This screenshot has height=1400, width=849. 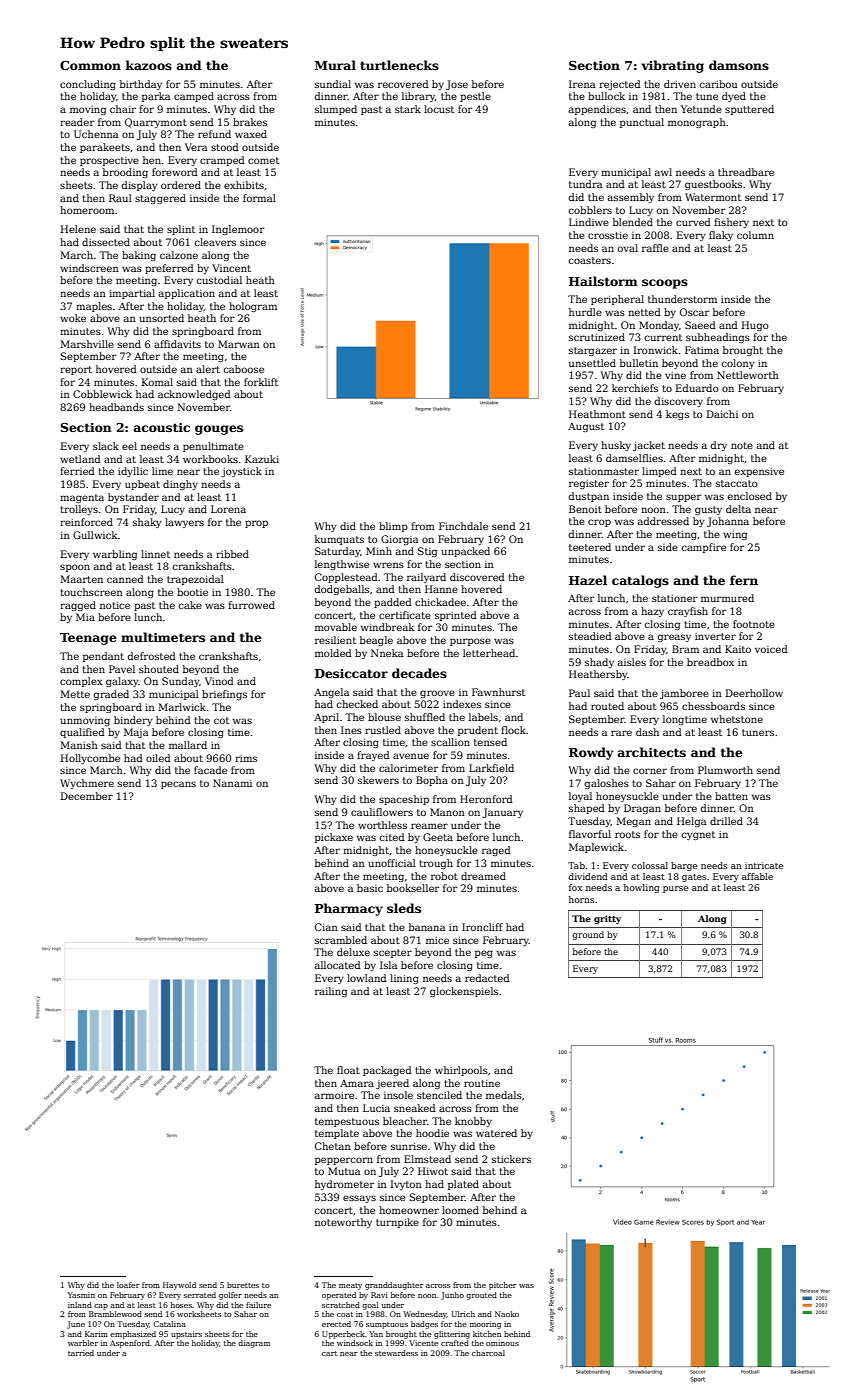 I want to click on bootie, so click(x=192, y=592).
